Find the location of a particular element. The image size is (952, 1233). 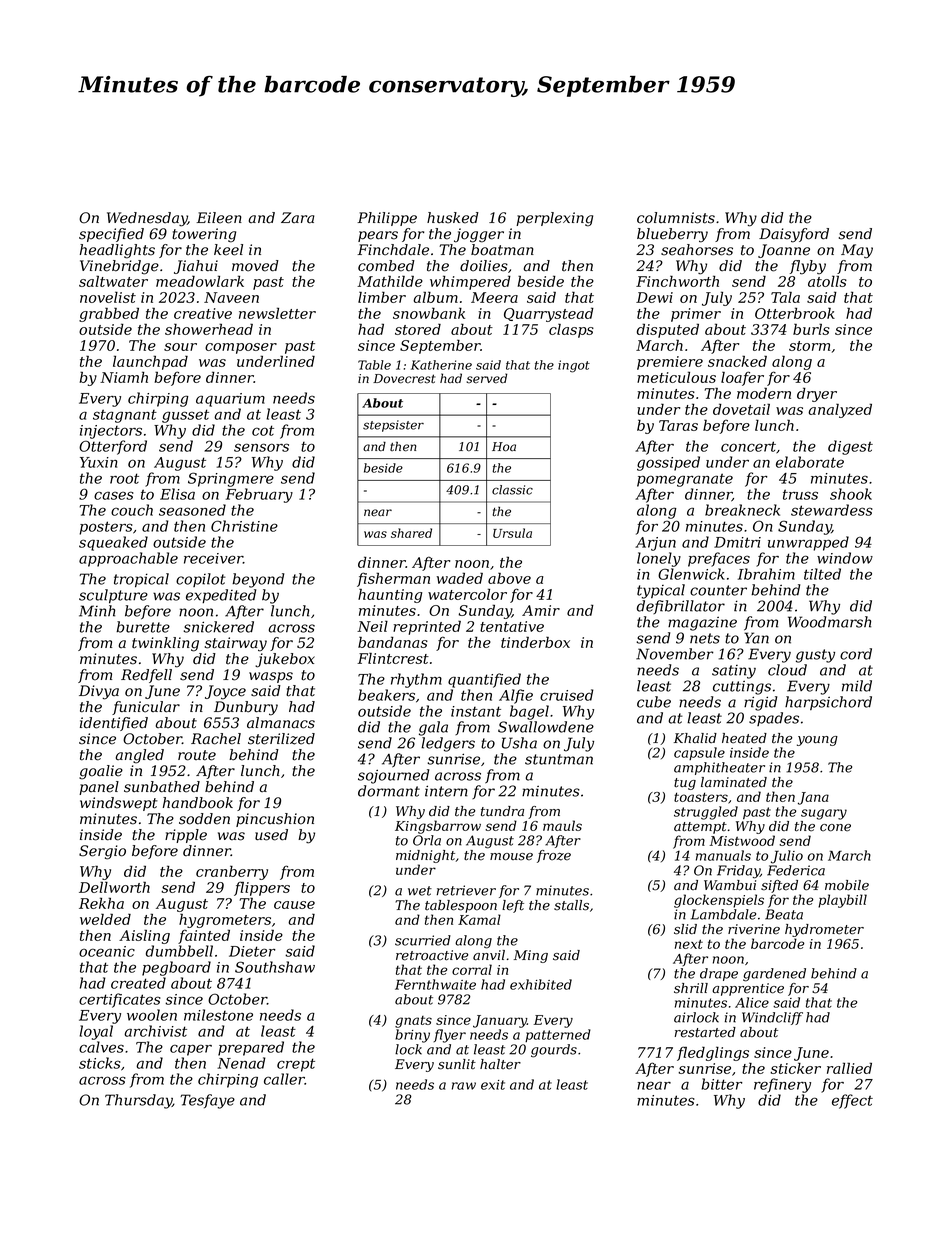

composer is located at coordinates (241, 348).
